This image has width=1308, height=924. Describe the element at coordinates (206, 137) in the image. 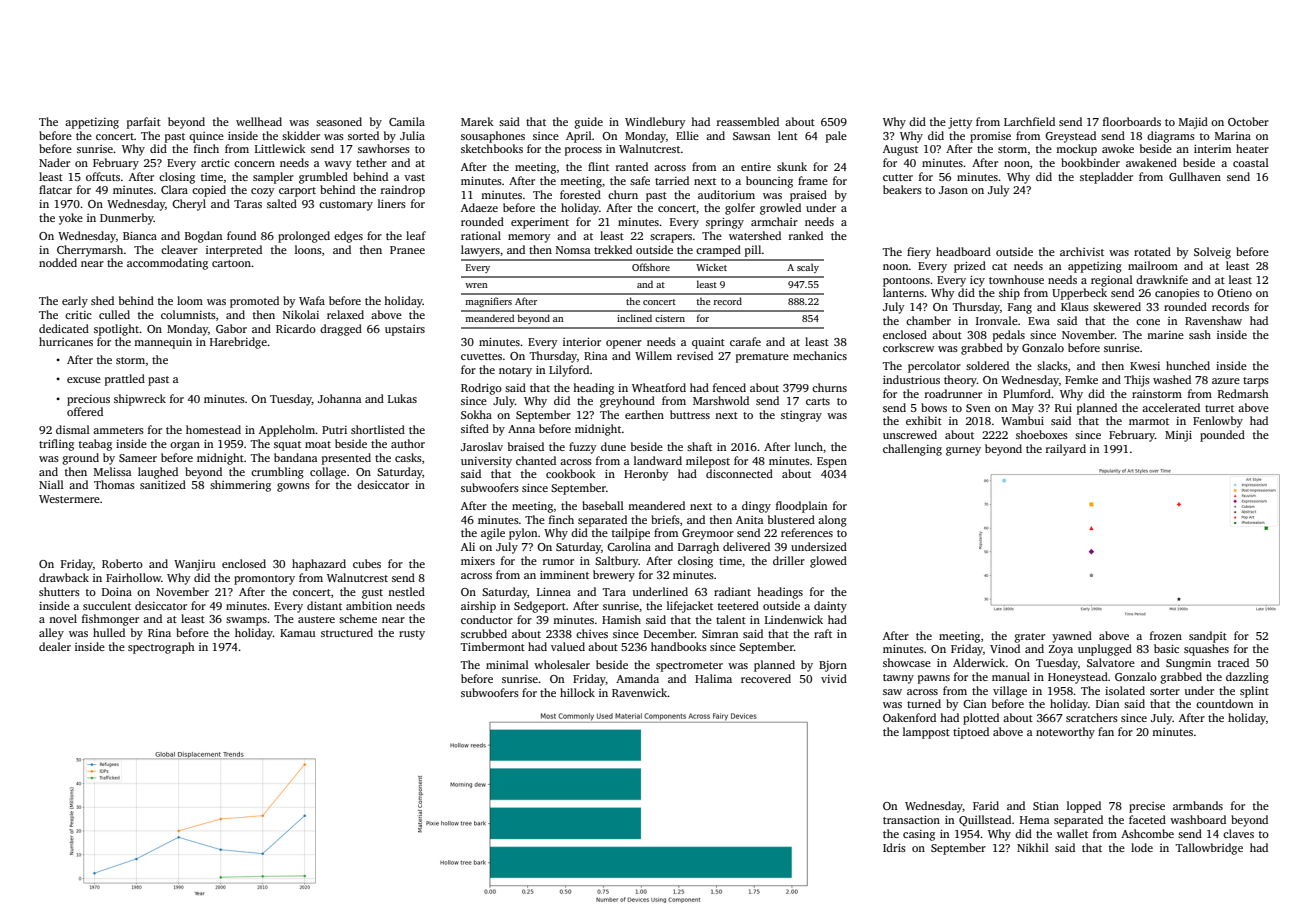

I see `quince` at that location.
